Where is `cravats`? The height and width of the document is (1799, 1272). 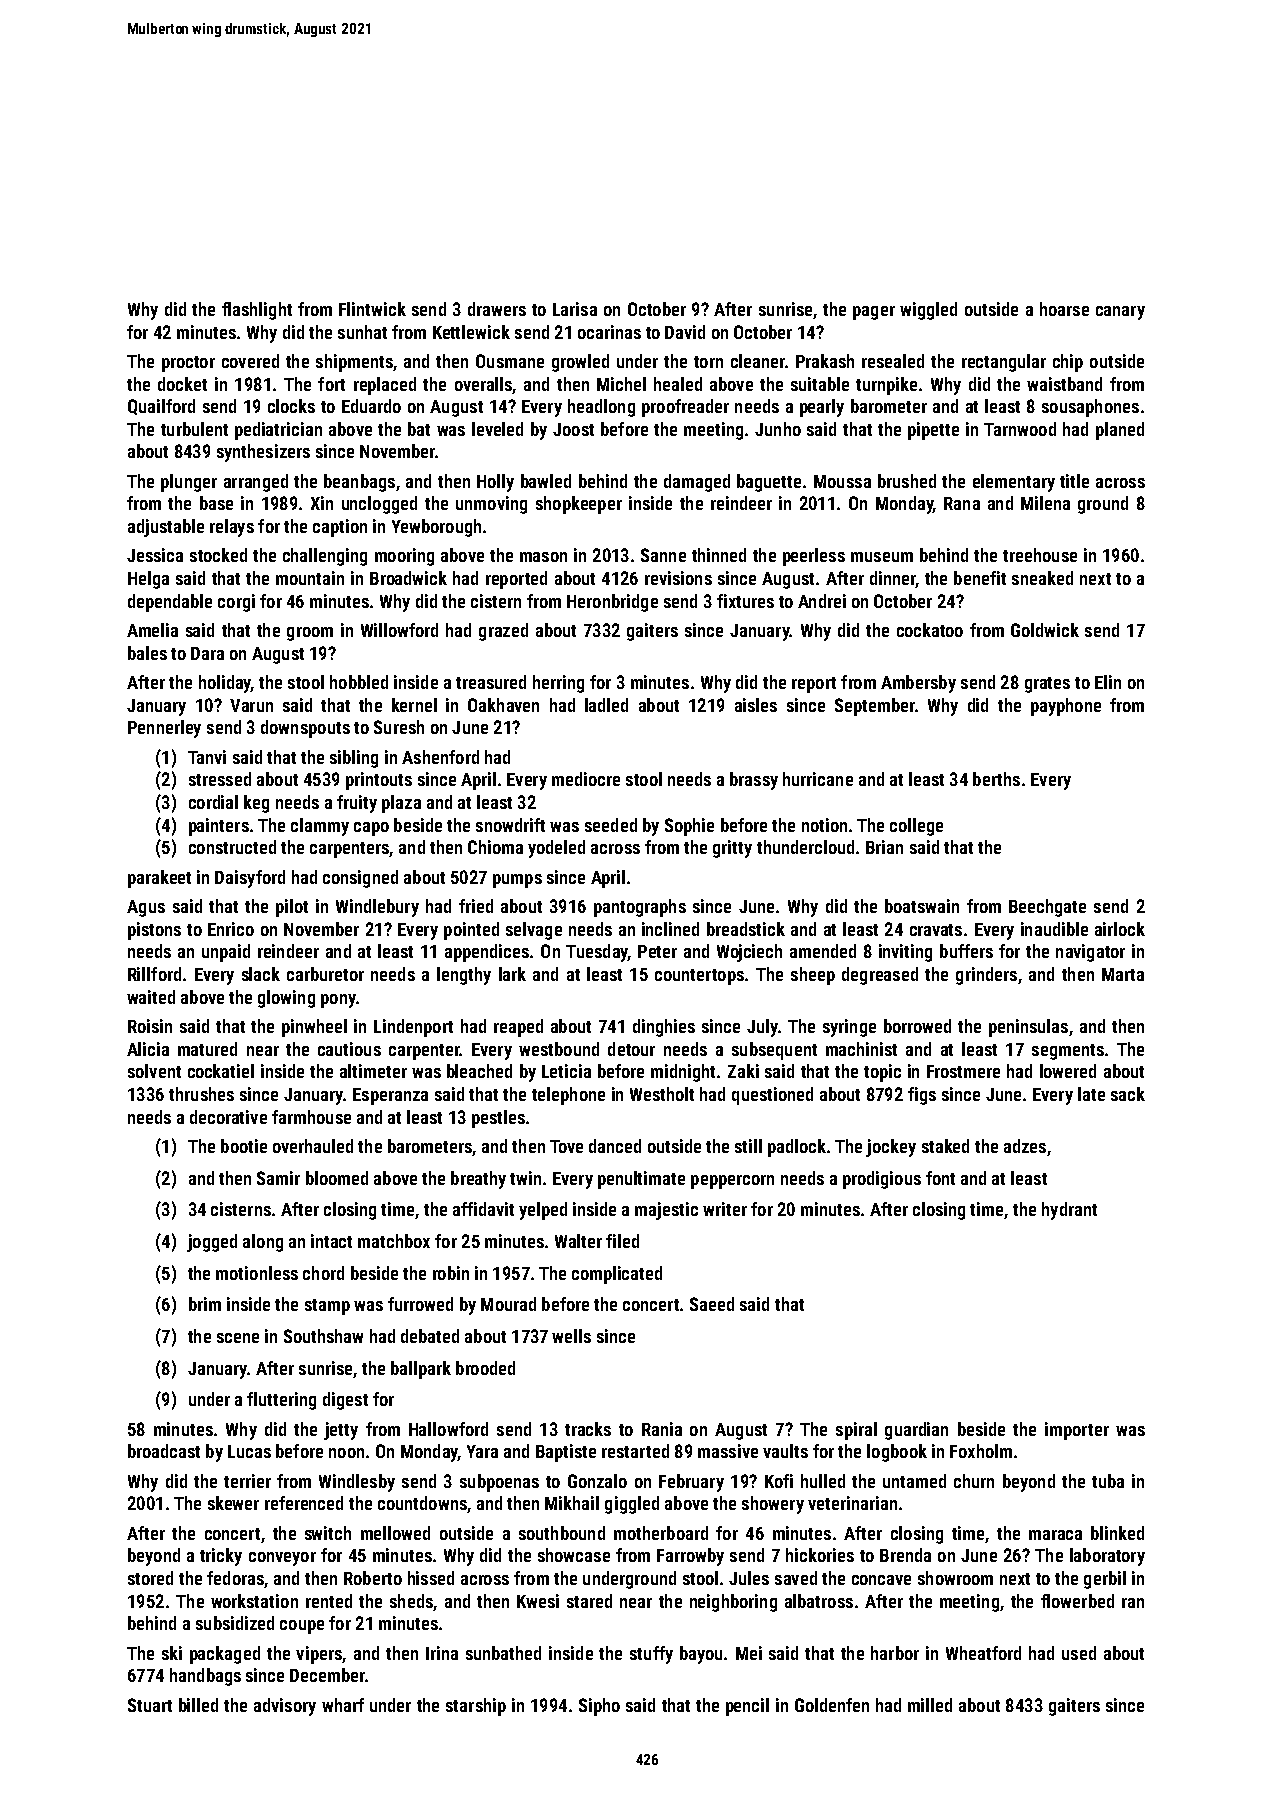 cravats is located at coordinates (936, 930).
